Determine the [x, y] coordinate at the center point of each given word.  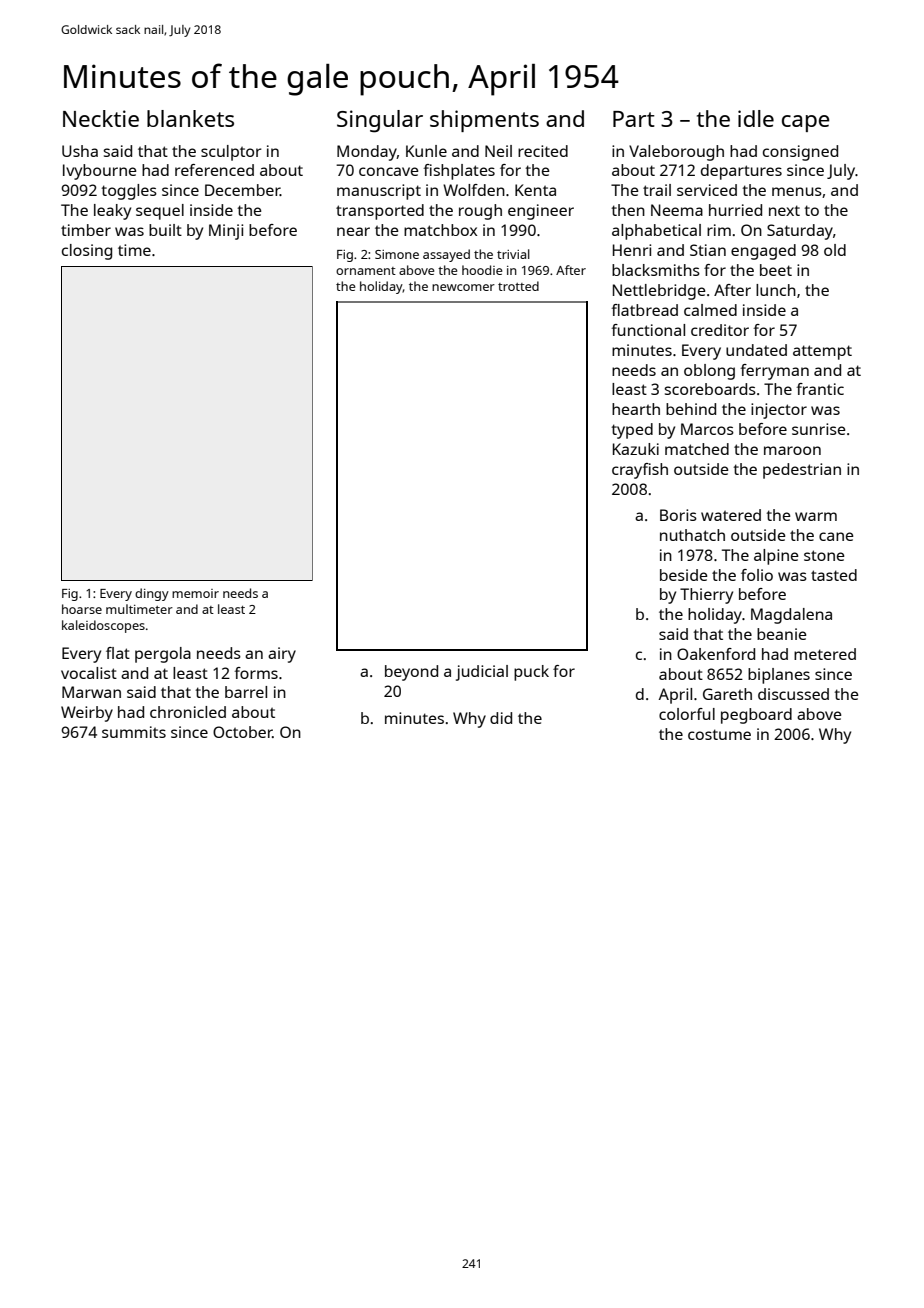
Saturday [800, 232]
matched [697, 449]
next [784, 210]
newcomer [463, 287]
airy [282, 655]
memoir [195, 593]
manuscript [379, 192]
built [165, 230]
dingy [152, 594]
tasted [834, 575]
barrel [246, 692]
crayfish [640, 471]
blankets [190, 118]
